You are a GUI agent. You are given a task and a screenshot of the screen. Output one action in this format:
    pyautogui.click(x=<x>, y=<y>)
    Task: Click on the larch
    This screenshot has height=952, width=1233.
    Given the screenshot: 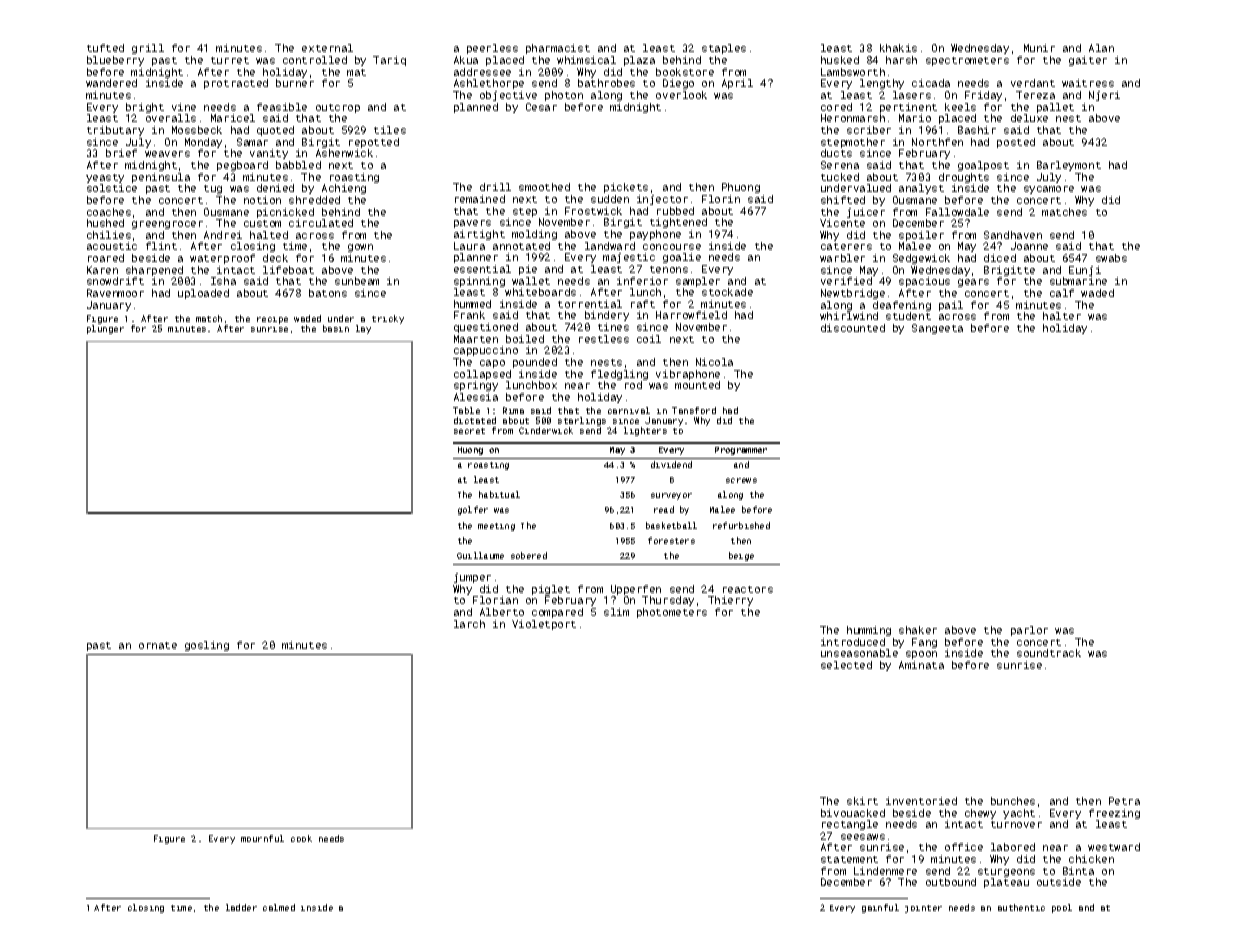 What is the action you would take?
    pyautogui.click(x=469, y=624)
